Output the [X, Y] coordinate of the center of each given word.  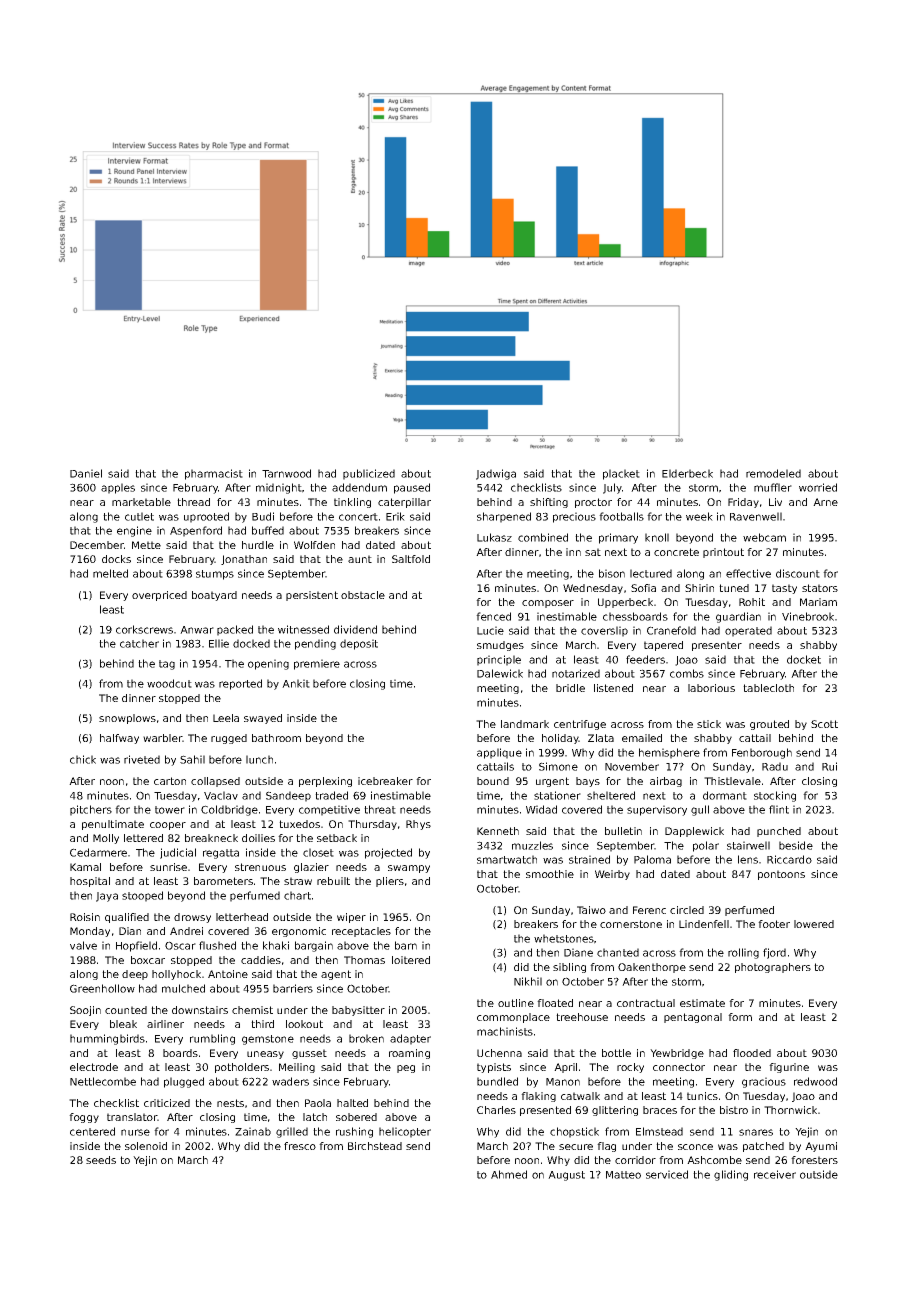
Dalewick [500, 673]
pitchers [91, 810]
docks [116, 559]
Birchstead [375, 1146]
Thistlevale [732, 781]
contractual [646, 1003]
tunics [702, 1096]
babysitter [358, 1011]
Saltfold [411, 559]
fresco [300, 1146]
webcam [764, 537]
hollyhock [176, 975]
